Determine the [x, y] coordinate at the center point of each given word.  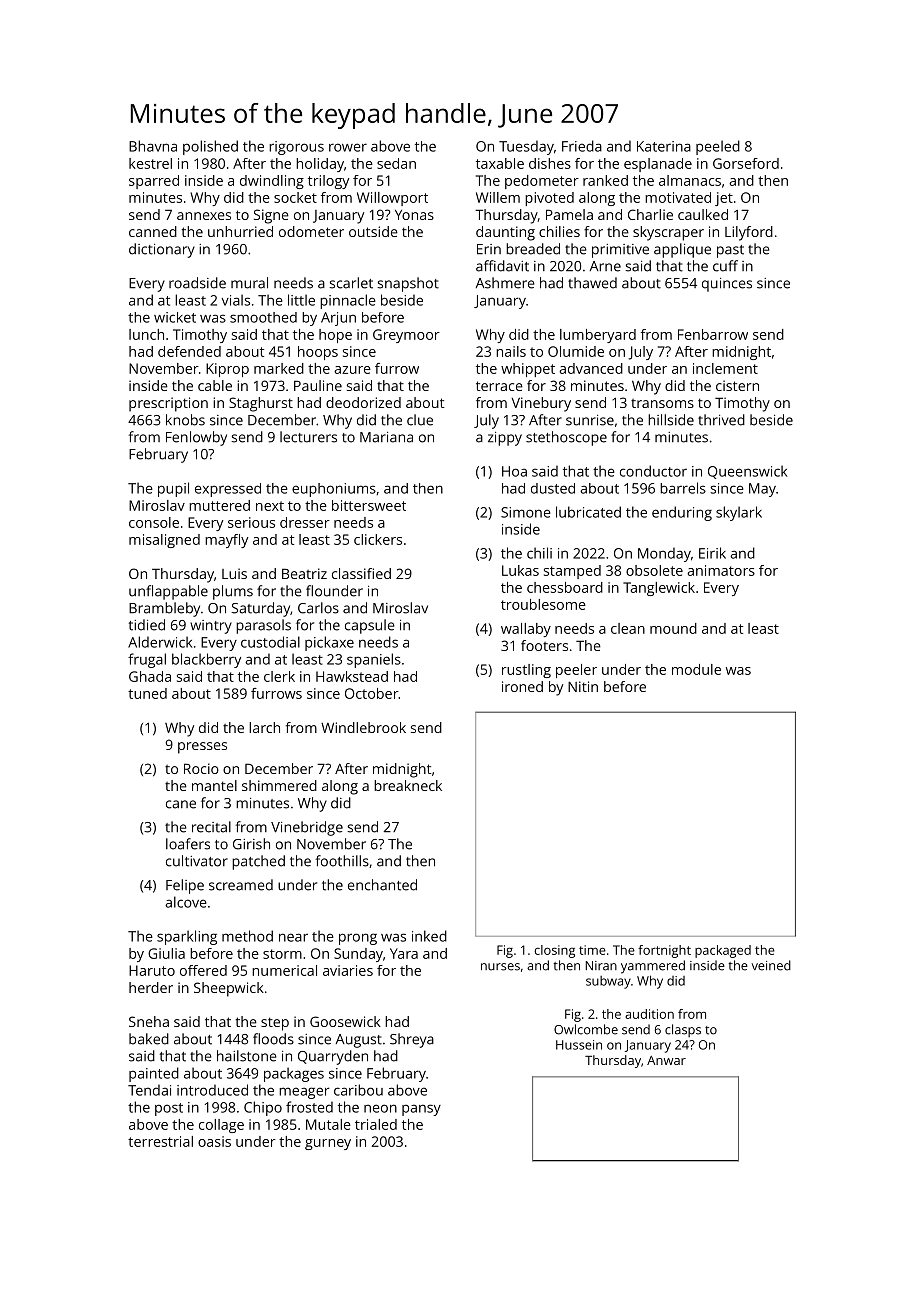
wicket [175, 317]
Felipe [185, 886]
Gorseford [746, 163]
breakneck [408, 785]
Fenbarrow [713, 334]
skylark [739, 513]
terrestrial [160, 1141]
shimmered [279, 785]
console [154, 522]
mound [673, 628]
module [696, 669]
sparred [154, 182]
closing [554, 951]
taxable [500, 163]
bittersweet [369, 505]
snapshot [408, 284]
